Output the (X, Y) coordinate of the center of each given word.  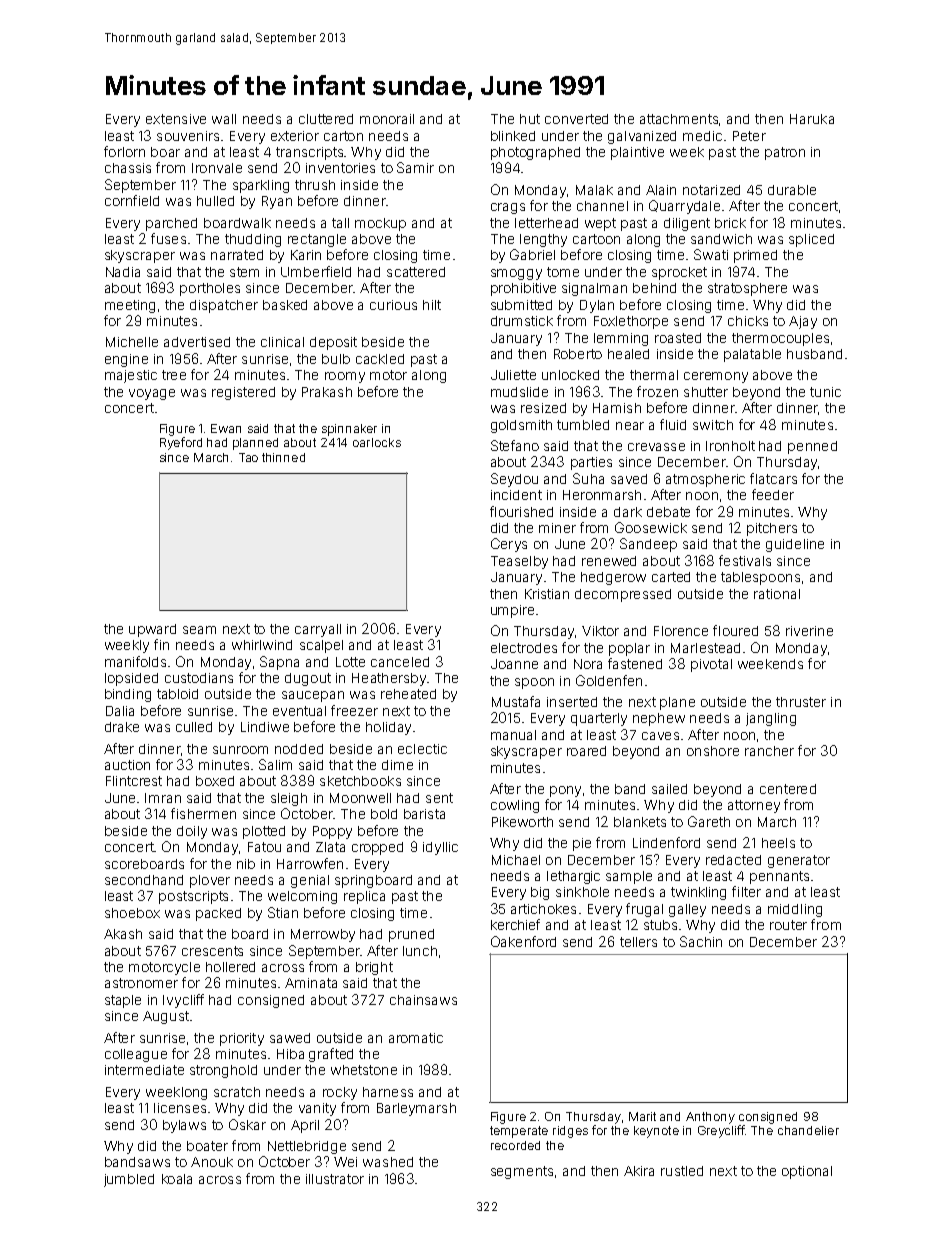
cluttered (326, 119)
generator (799, 861)
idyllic (440, 848)
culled (194, 727)
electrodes (524, 648)
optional (807, 1172)
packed (218, 914)
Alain (661, 190)
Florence (681, 631)
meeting (130, 306)
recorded (515, 1145)
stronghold (223, 1071)
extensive (176, 119)
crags (508, 208)
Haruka (812, 119)
